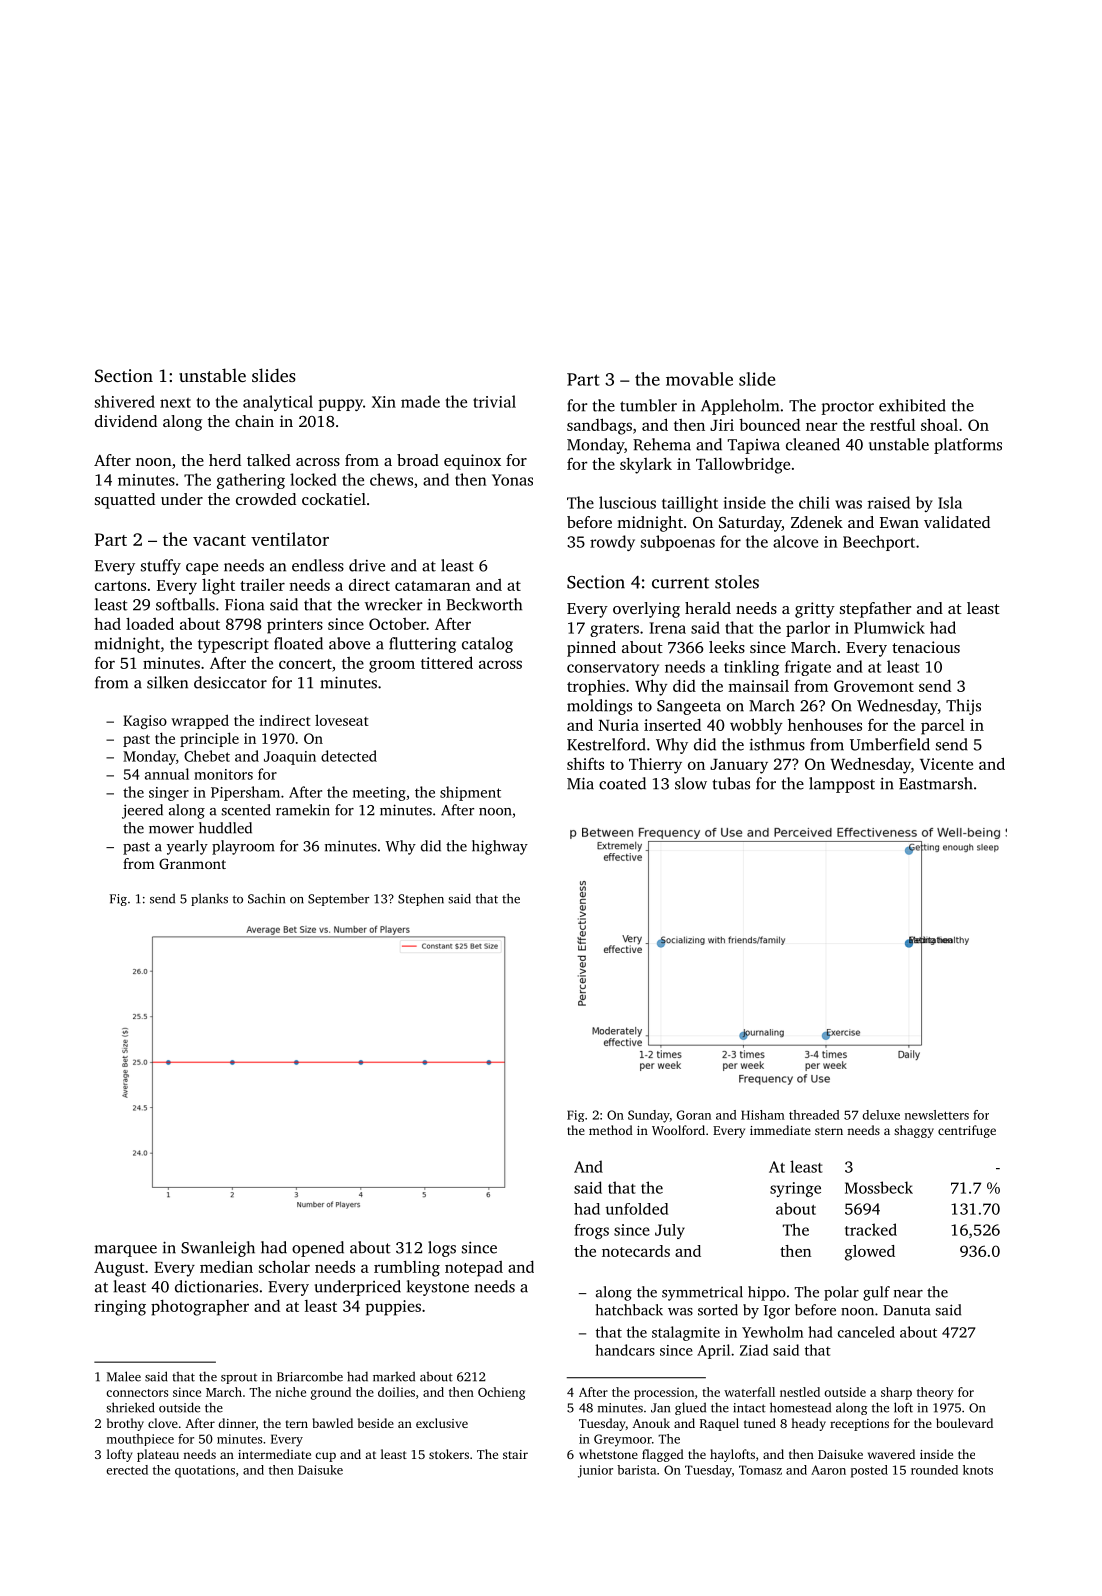 The image size is (1102, 1596). I want to click on made, so click(420, 401).
